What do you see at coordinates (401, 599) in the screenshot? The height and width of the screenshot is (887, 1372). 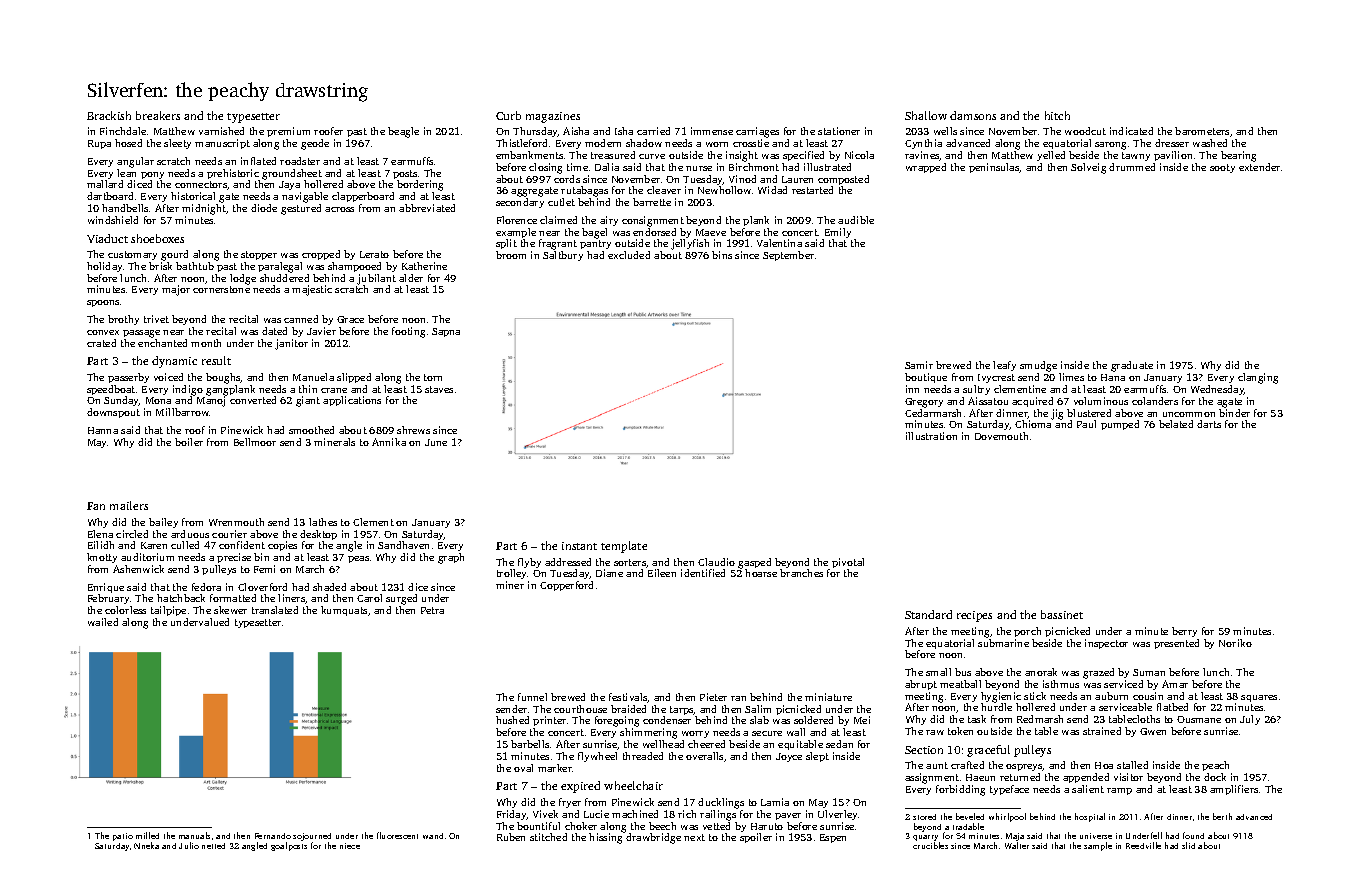 I see `surged` at bounding box center [401, 599].
